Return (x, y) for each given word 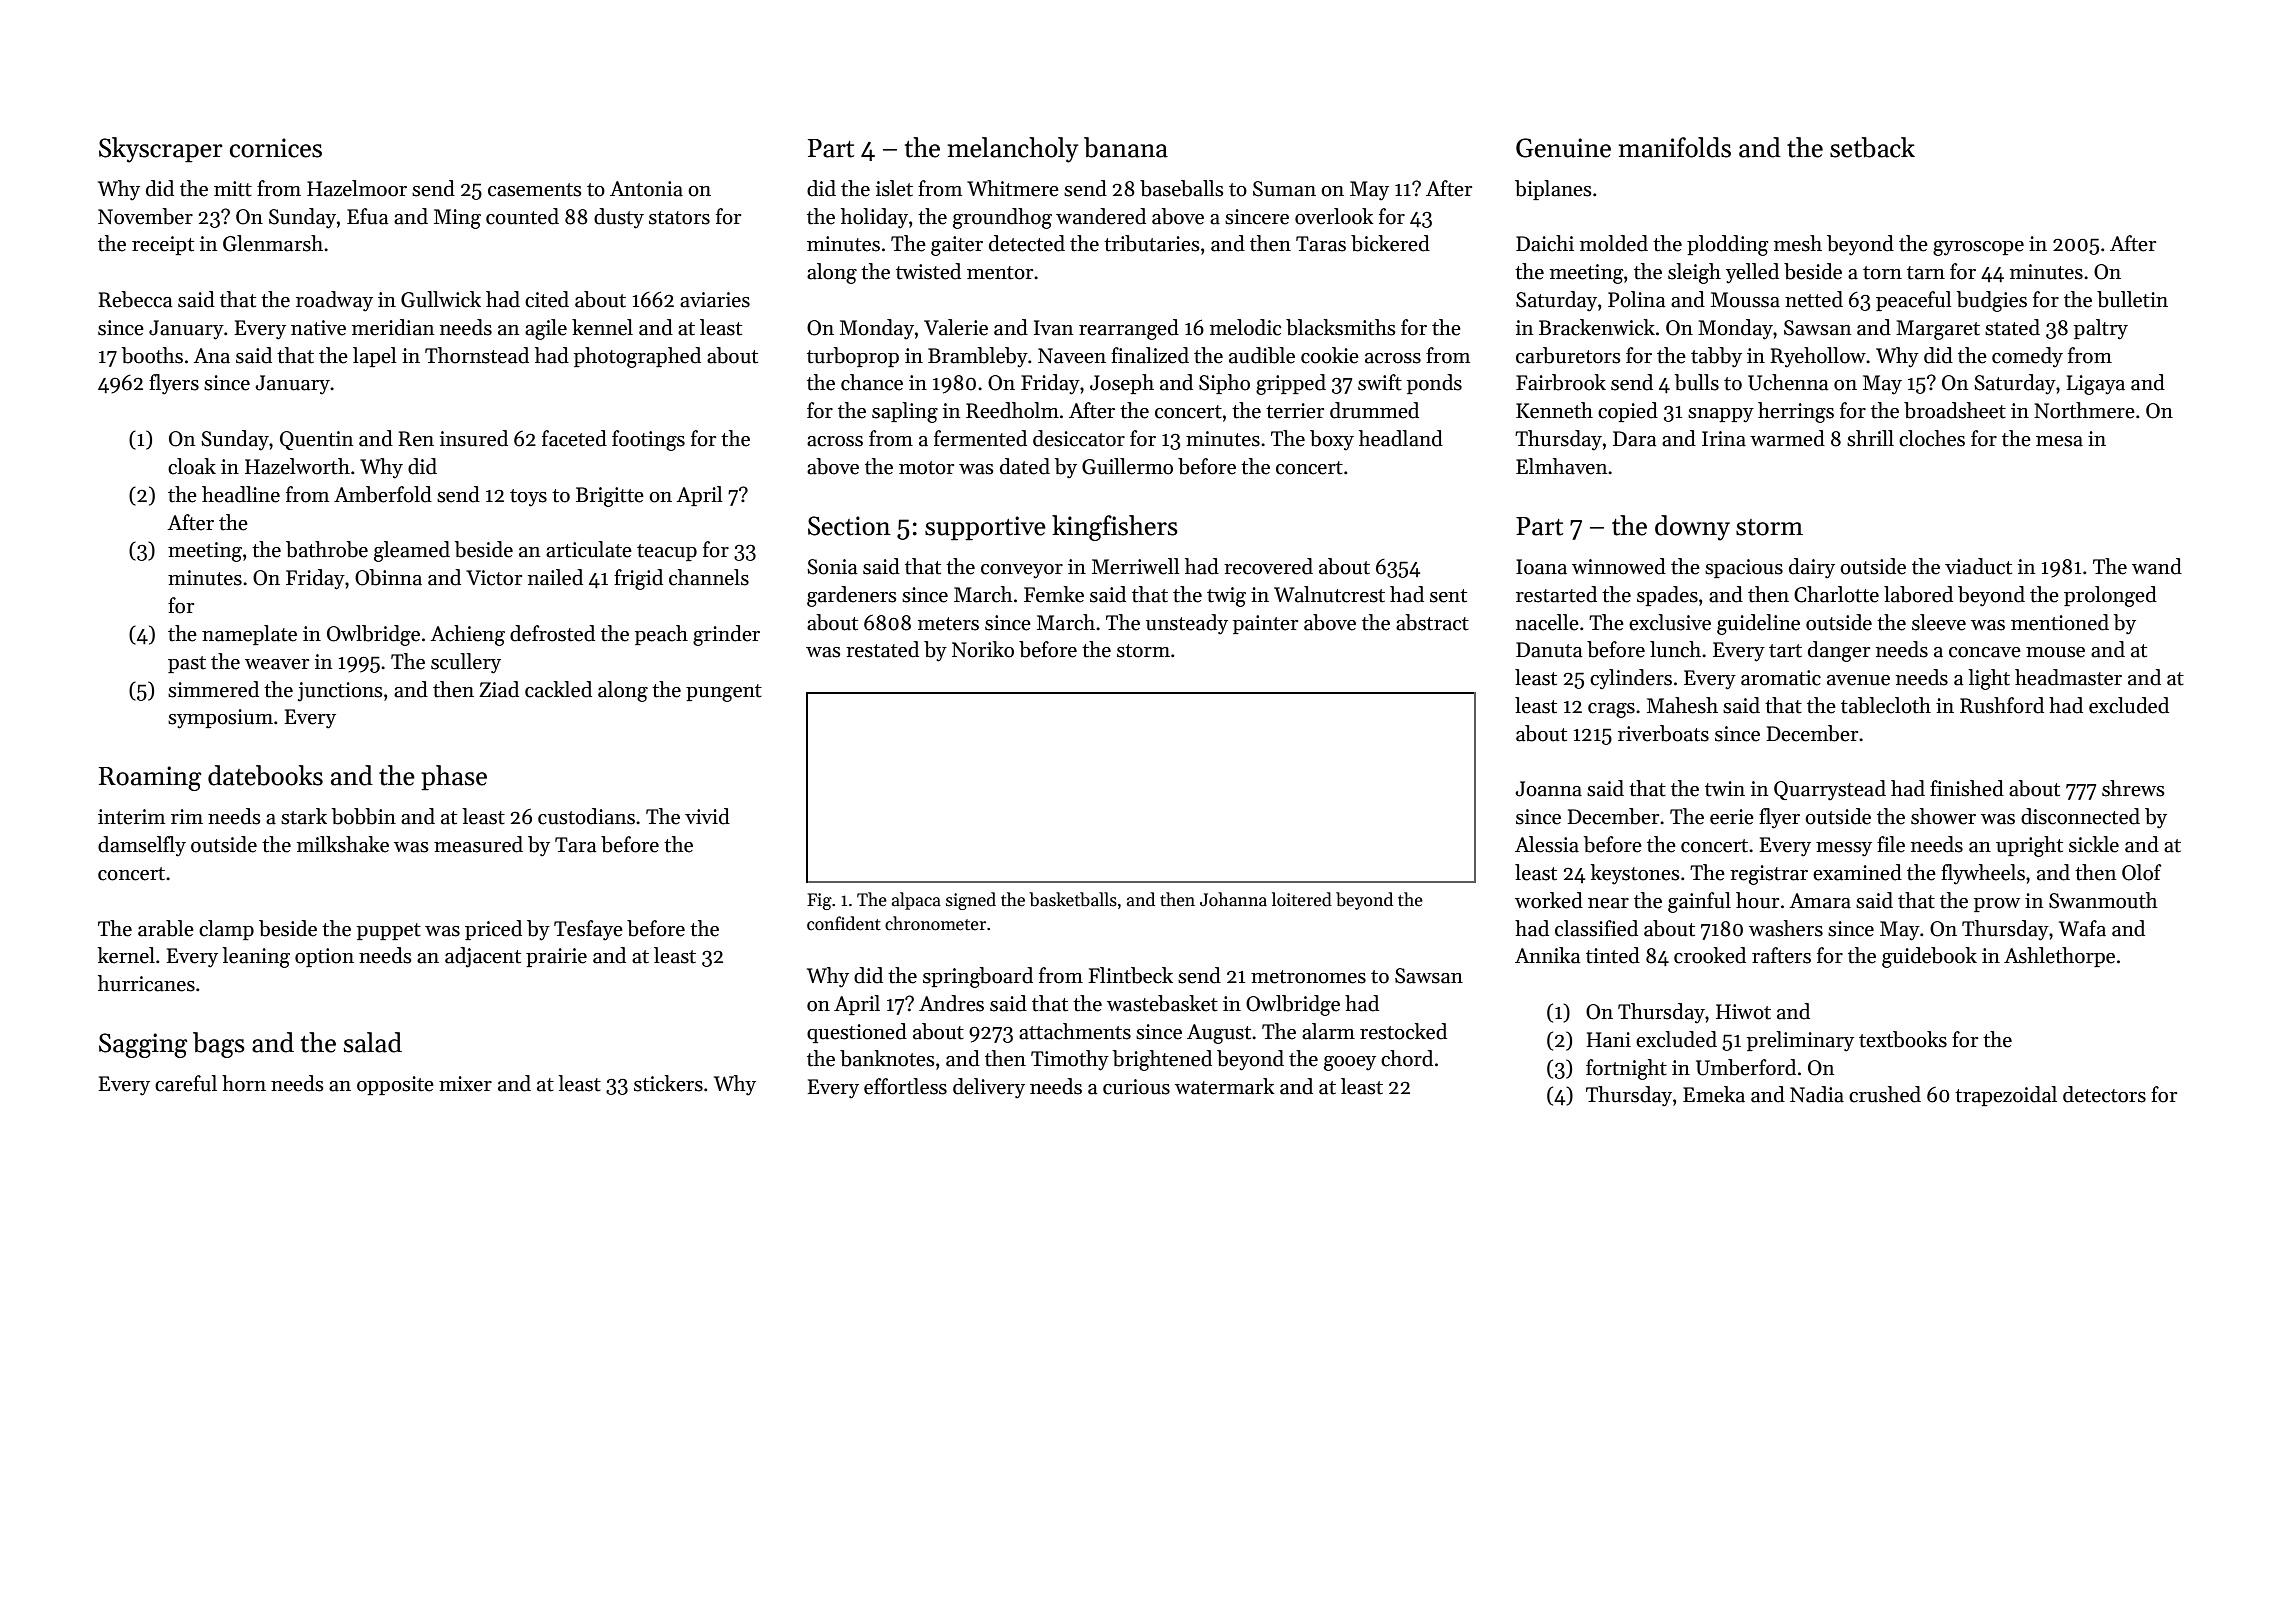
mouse (2055, 652)
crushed (1885, 1094)
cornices (276, 148)
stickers (668, 1083)
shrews (2133, 788)
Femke (1054, 594)
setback (1872, 147)
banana (1126, 147)
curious (1136, 1087)
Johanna (1233, 899)
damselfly (142, 846)
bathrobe (327, 549)
